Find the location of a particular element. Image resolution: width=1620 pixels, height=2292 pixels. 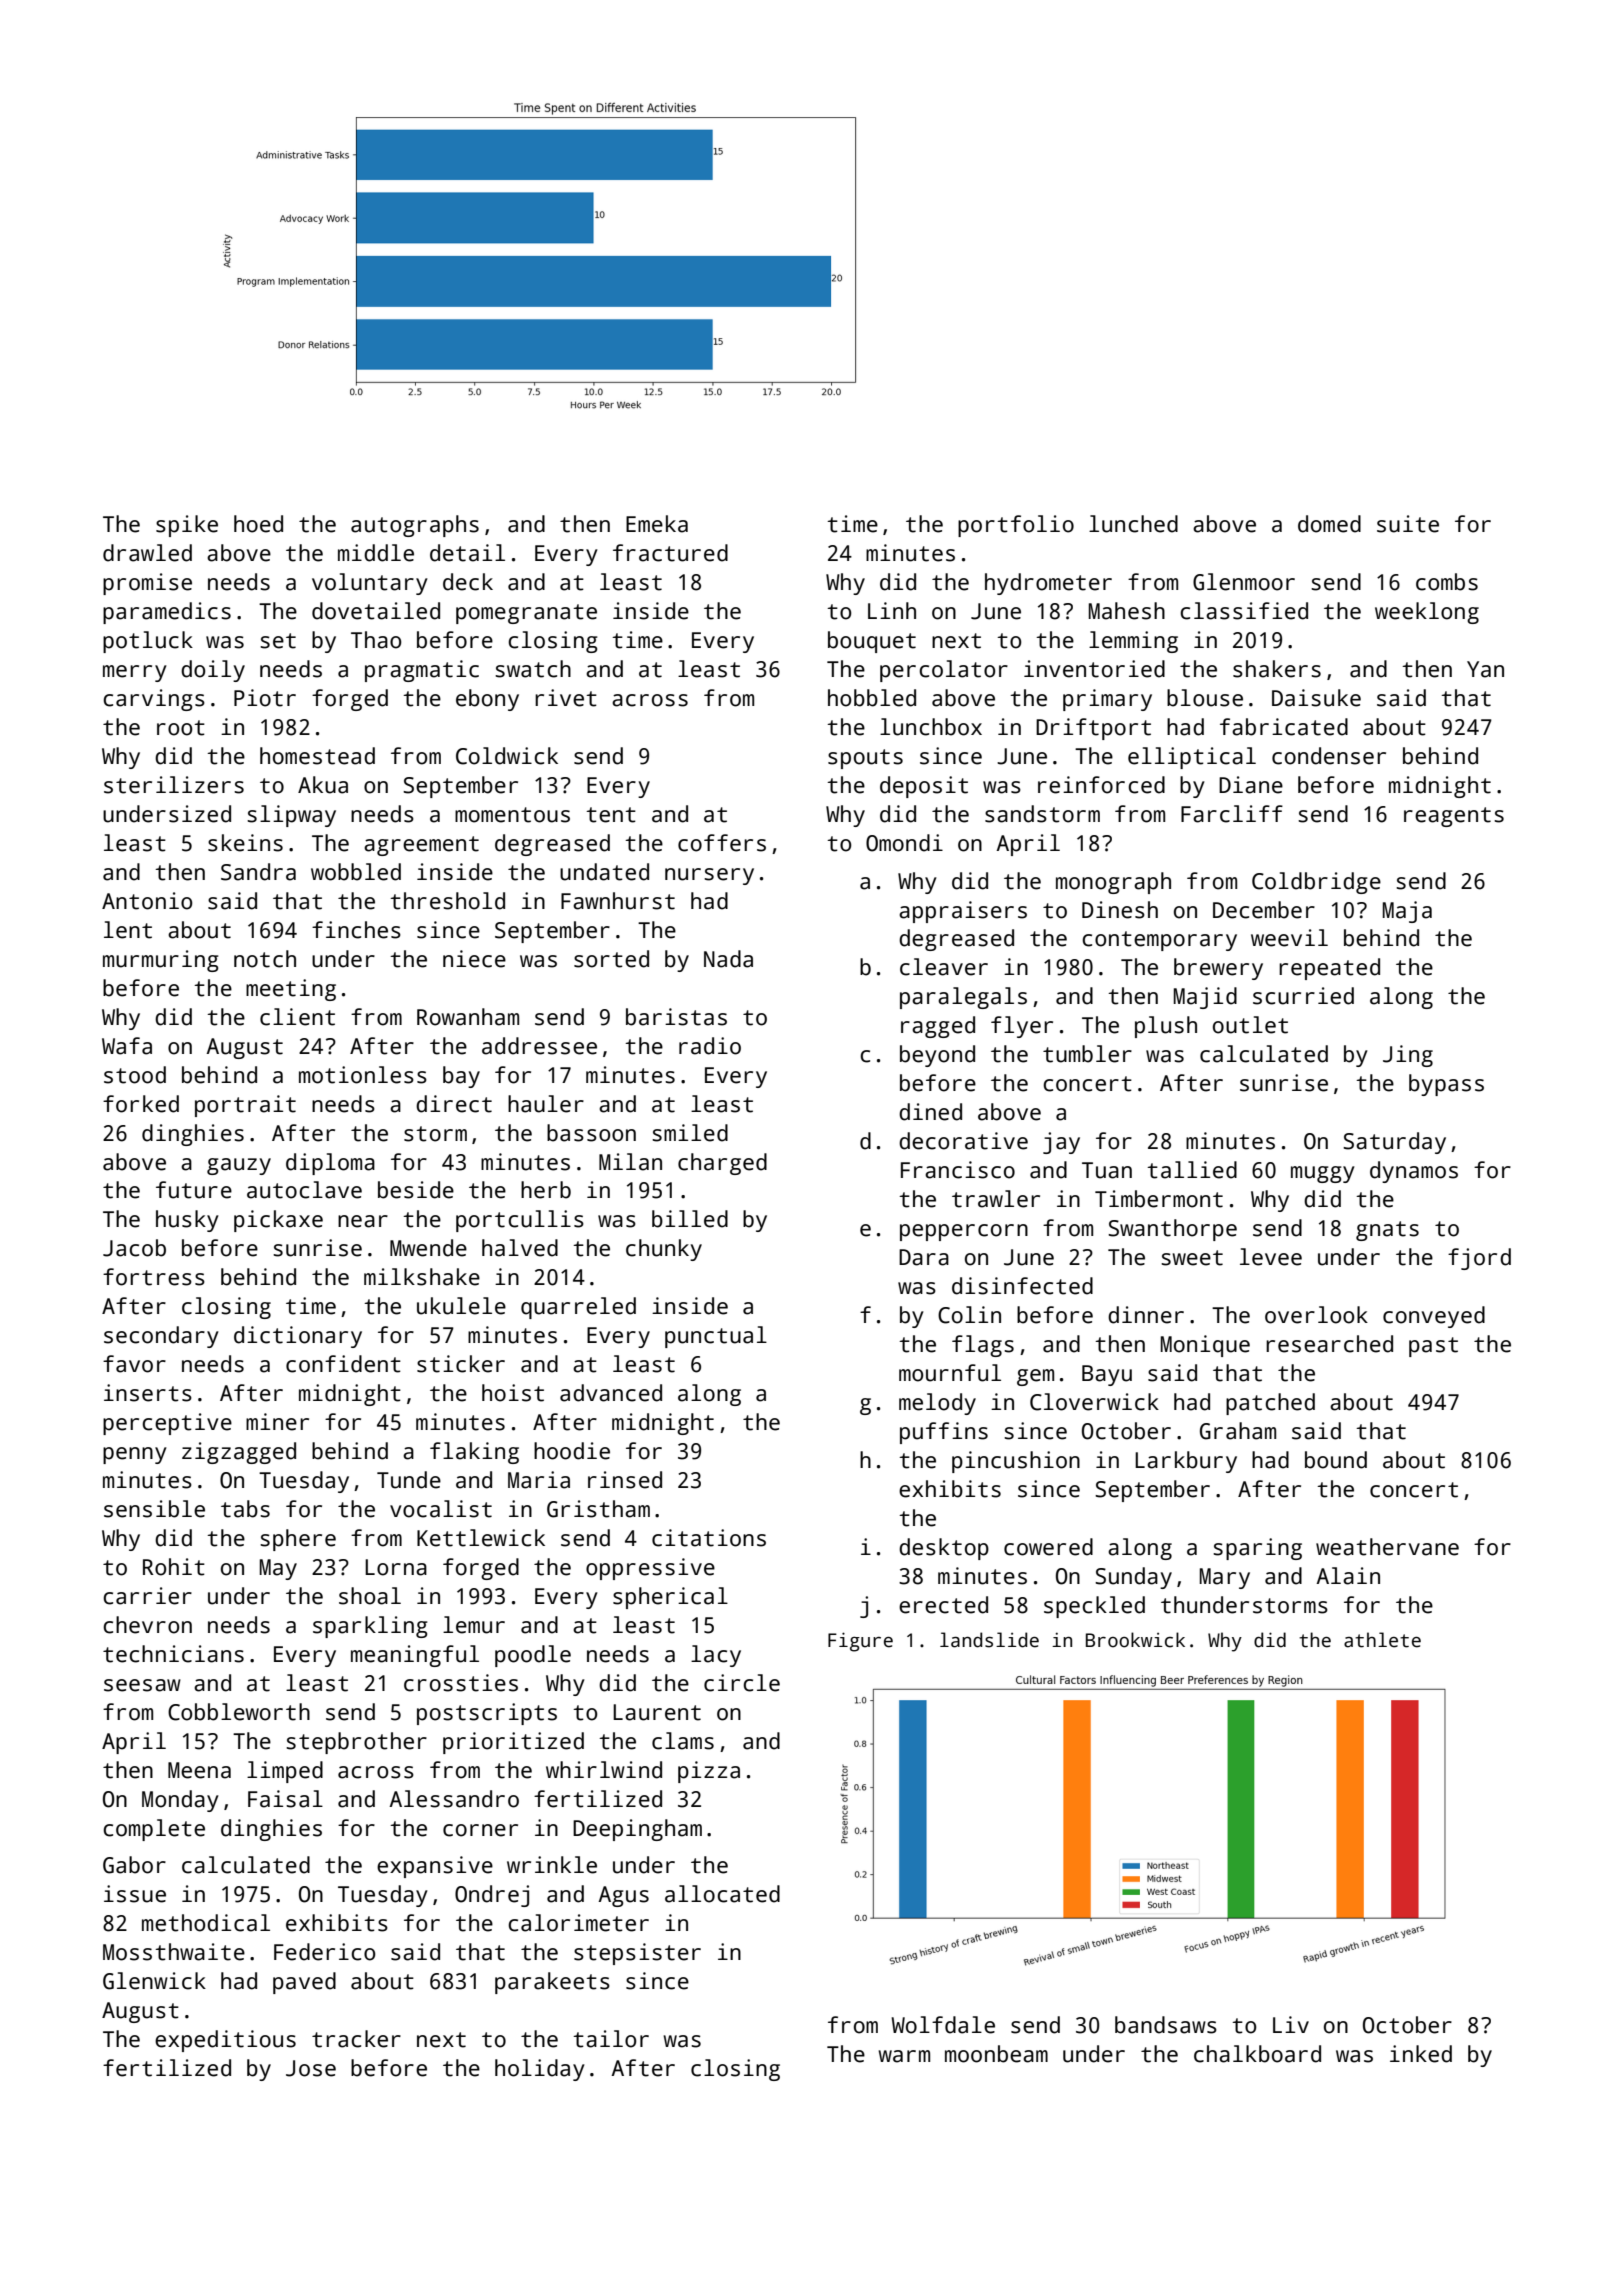

erected is located at coordinates (943, 1605).
